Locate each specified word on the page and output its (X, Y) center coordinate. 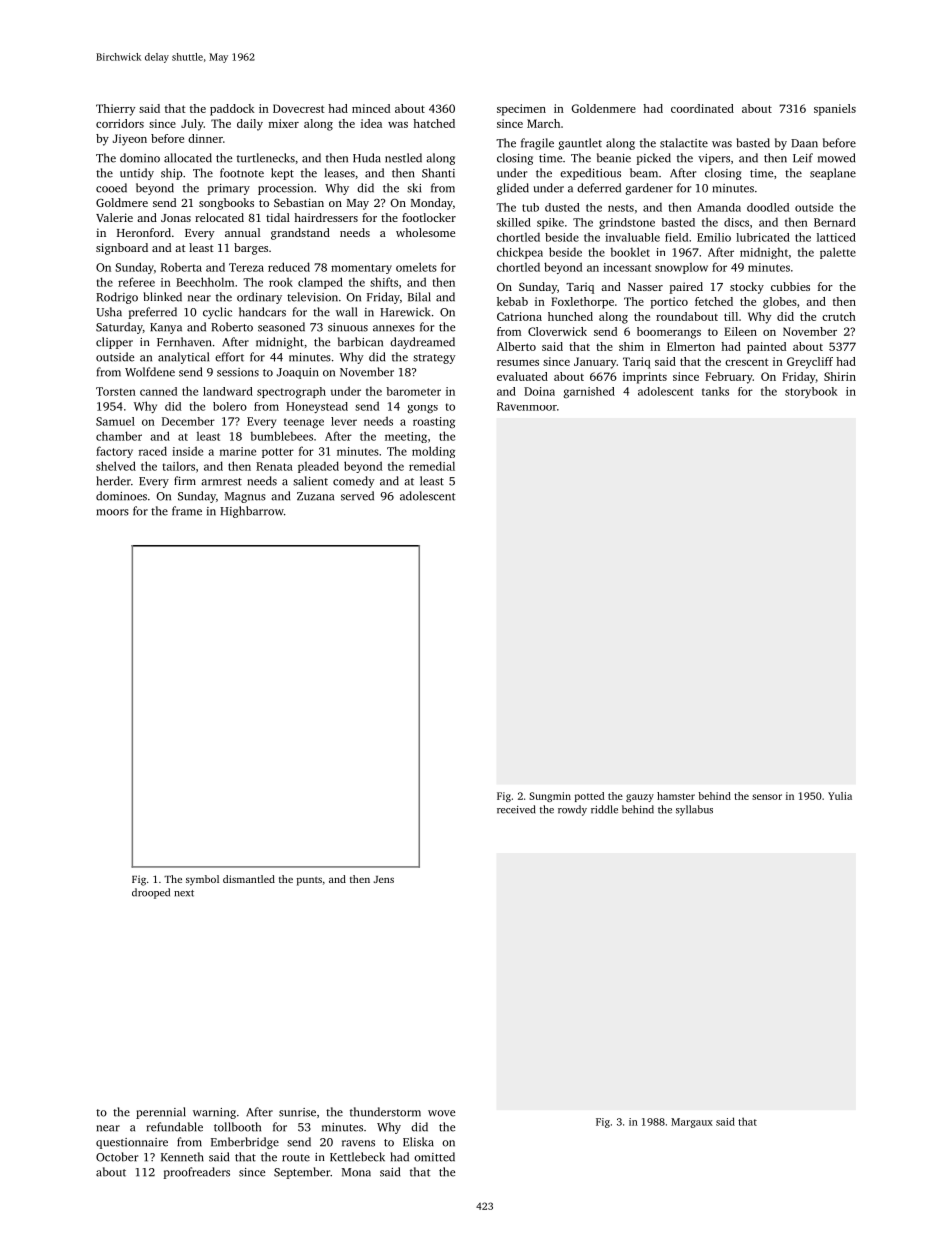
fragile (537, 144)
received (516, 809)
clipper (114, 343)
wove (441, 1113)
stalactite (684, 143)
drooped (151, 893)
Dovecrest (298, 108)
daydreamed (422, 343)
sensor (767, 797)
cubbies (790, 286)
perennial (161, 1113)
